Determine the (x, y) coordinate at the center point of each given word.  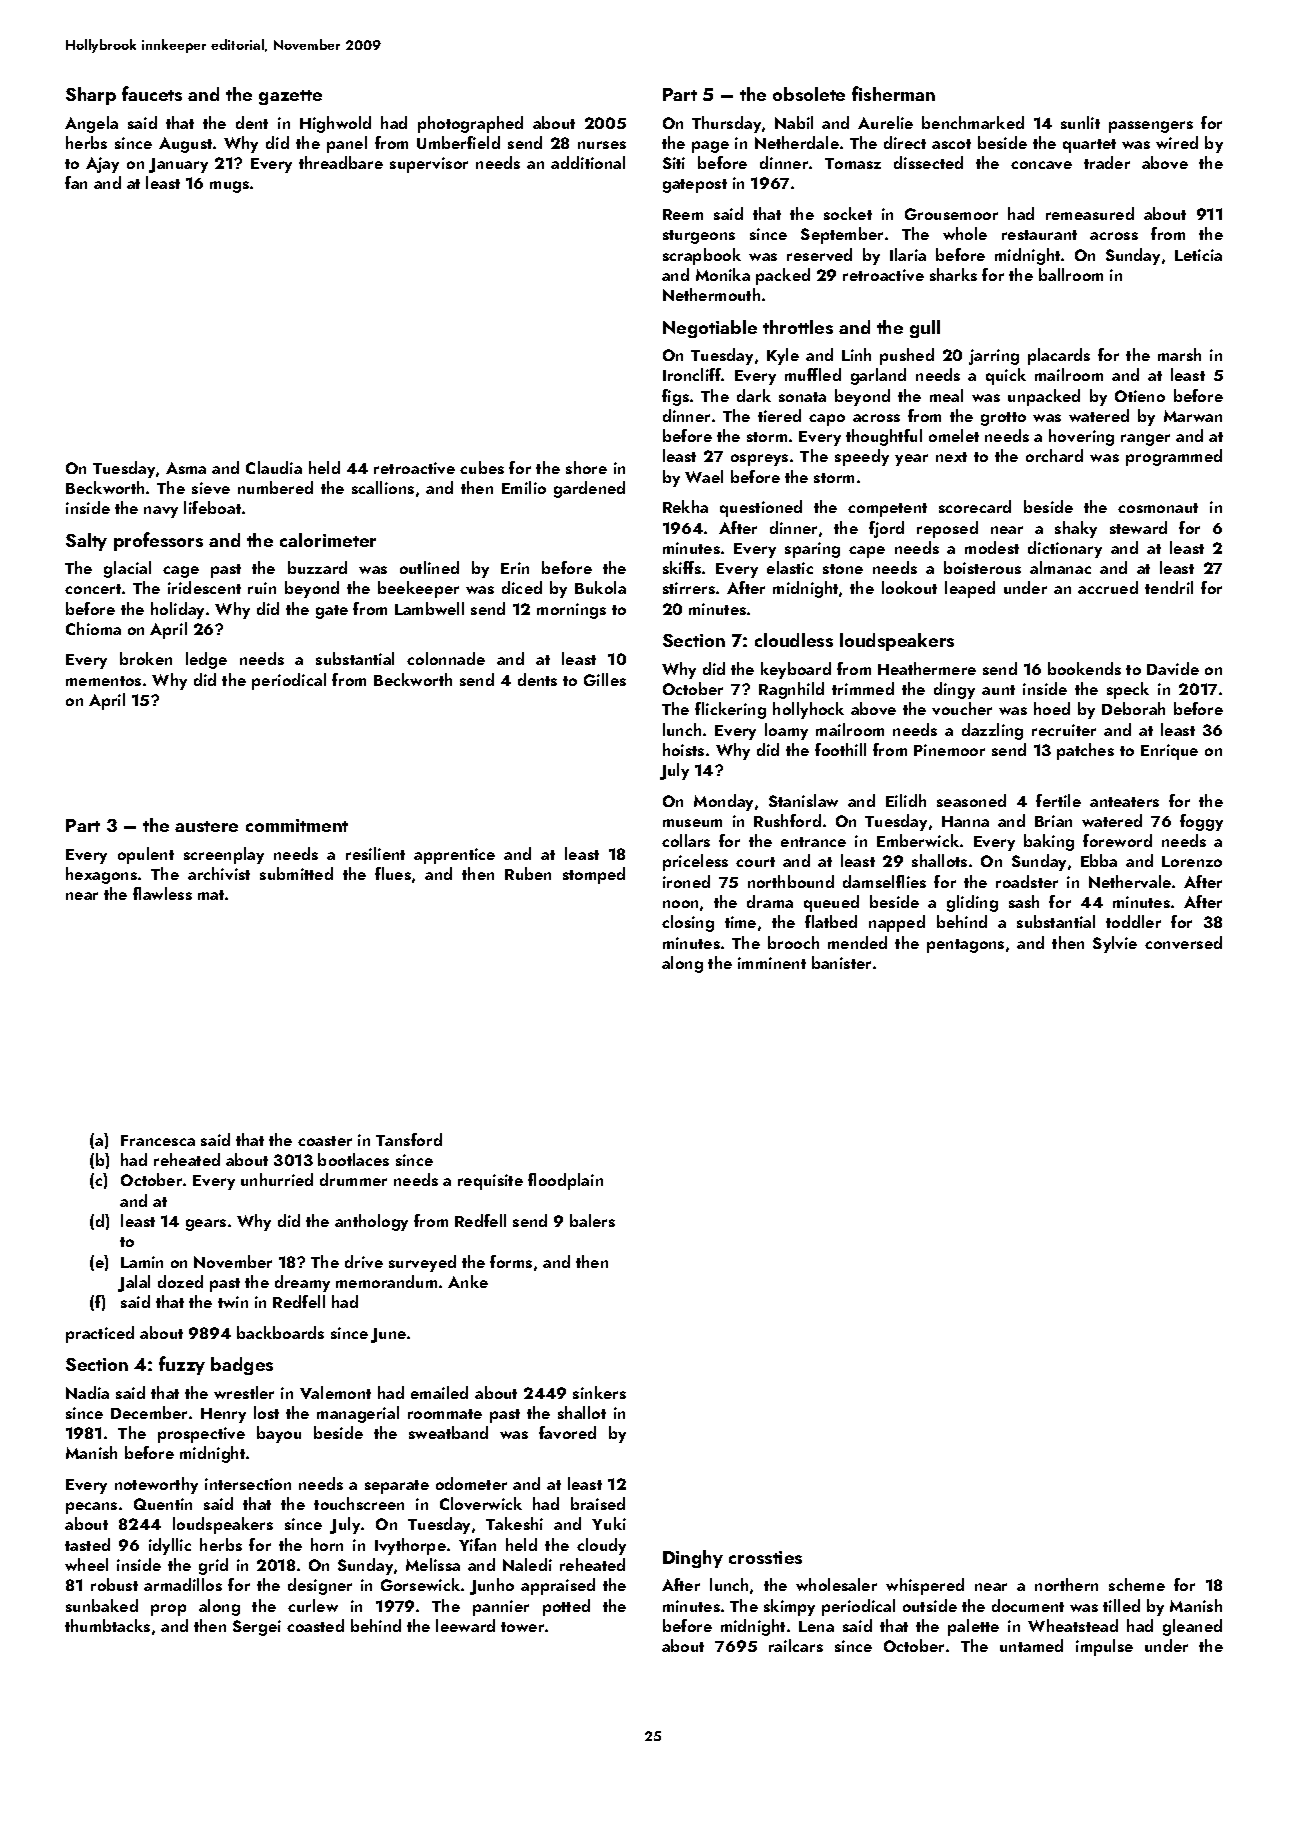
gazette (290, 97)
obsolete (809, 94)
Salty (86, 542)
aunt (998, 690)
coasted (315, 1625)
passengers (1151, 127)
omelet (954, 435)
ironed (686, 881)
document (1028, 1605)
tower (522, 1627)
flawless (162, 893)
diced (522, 587)
